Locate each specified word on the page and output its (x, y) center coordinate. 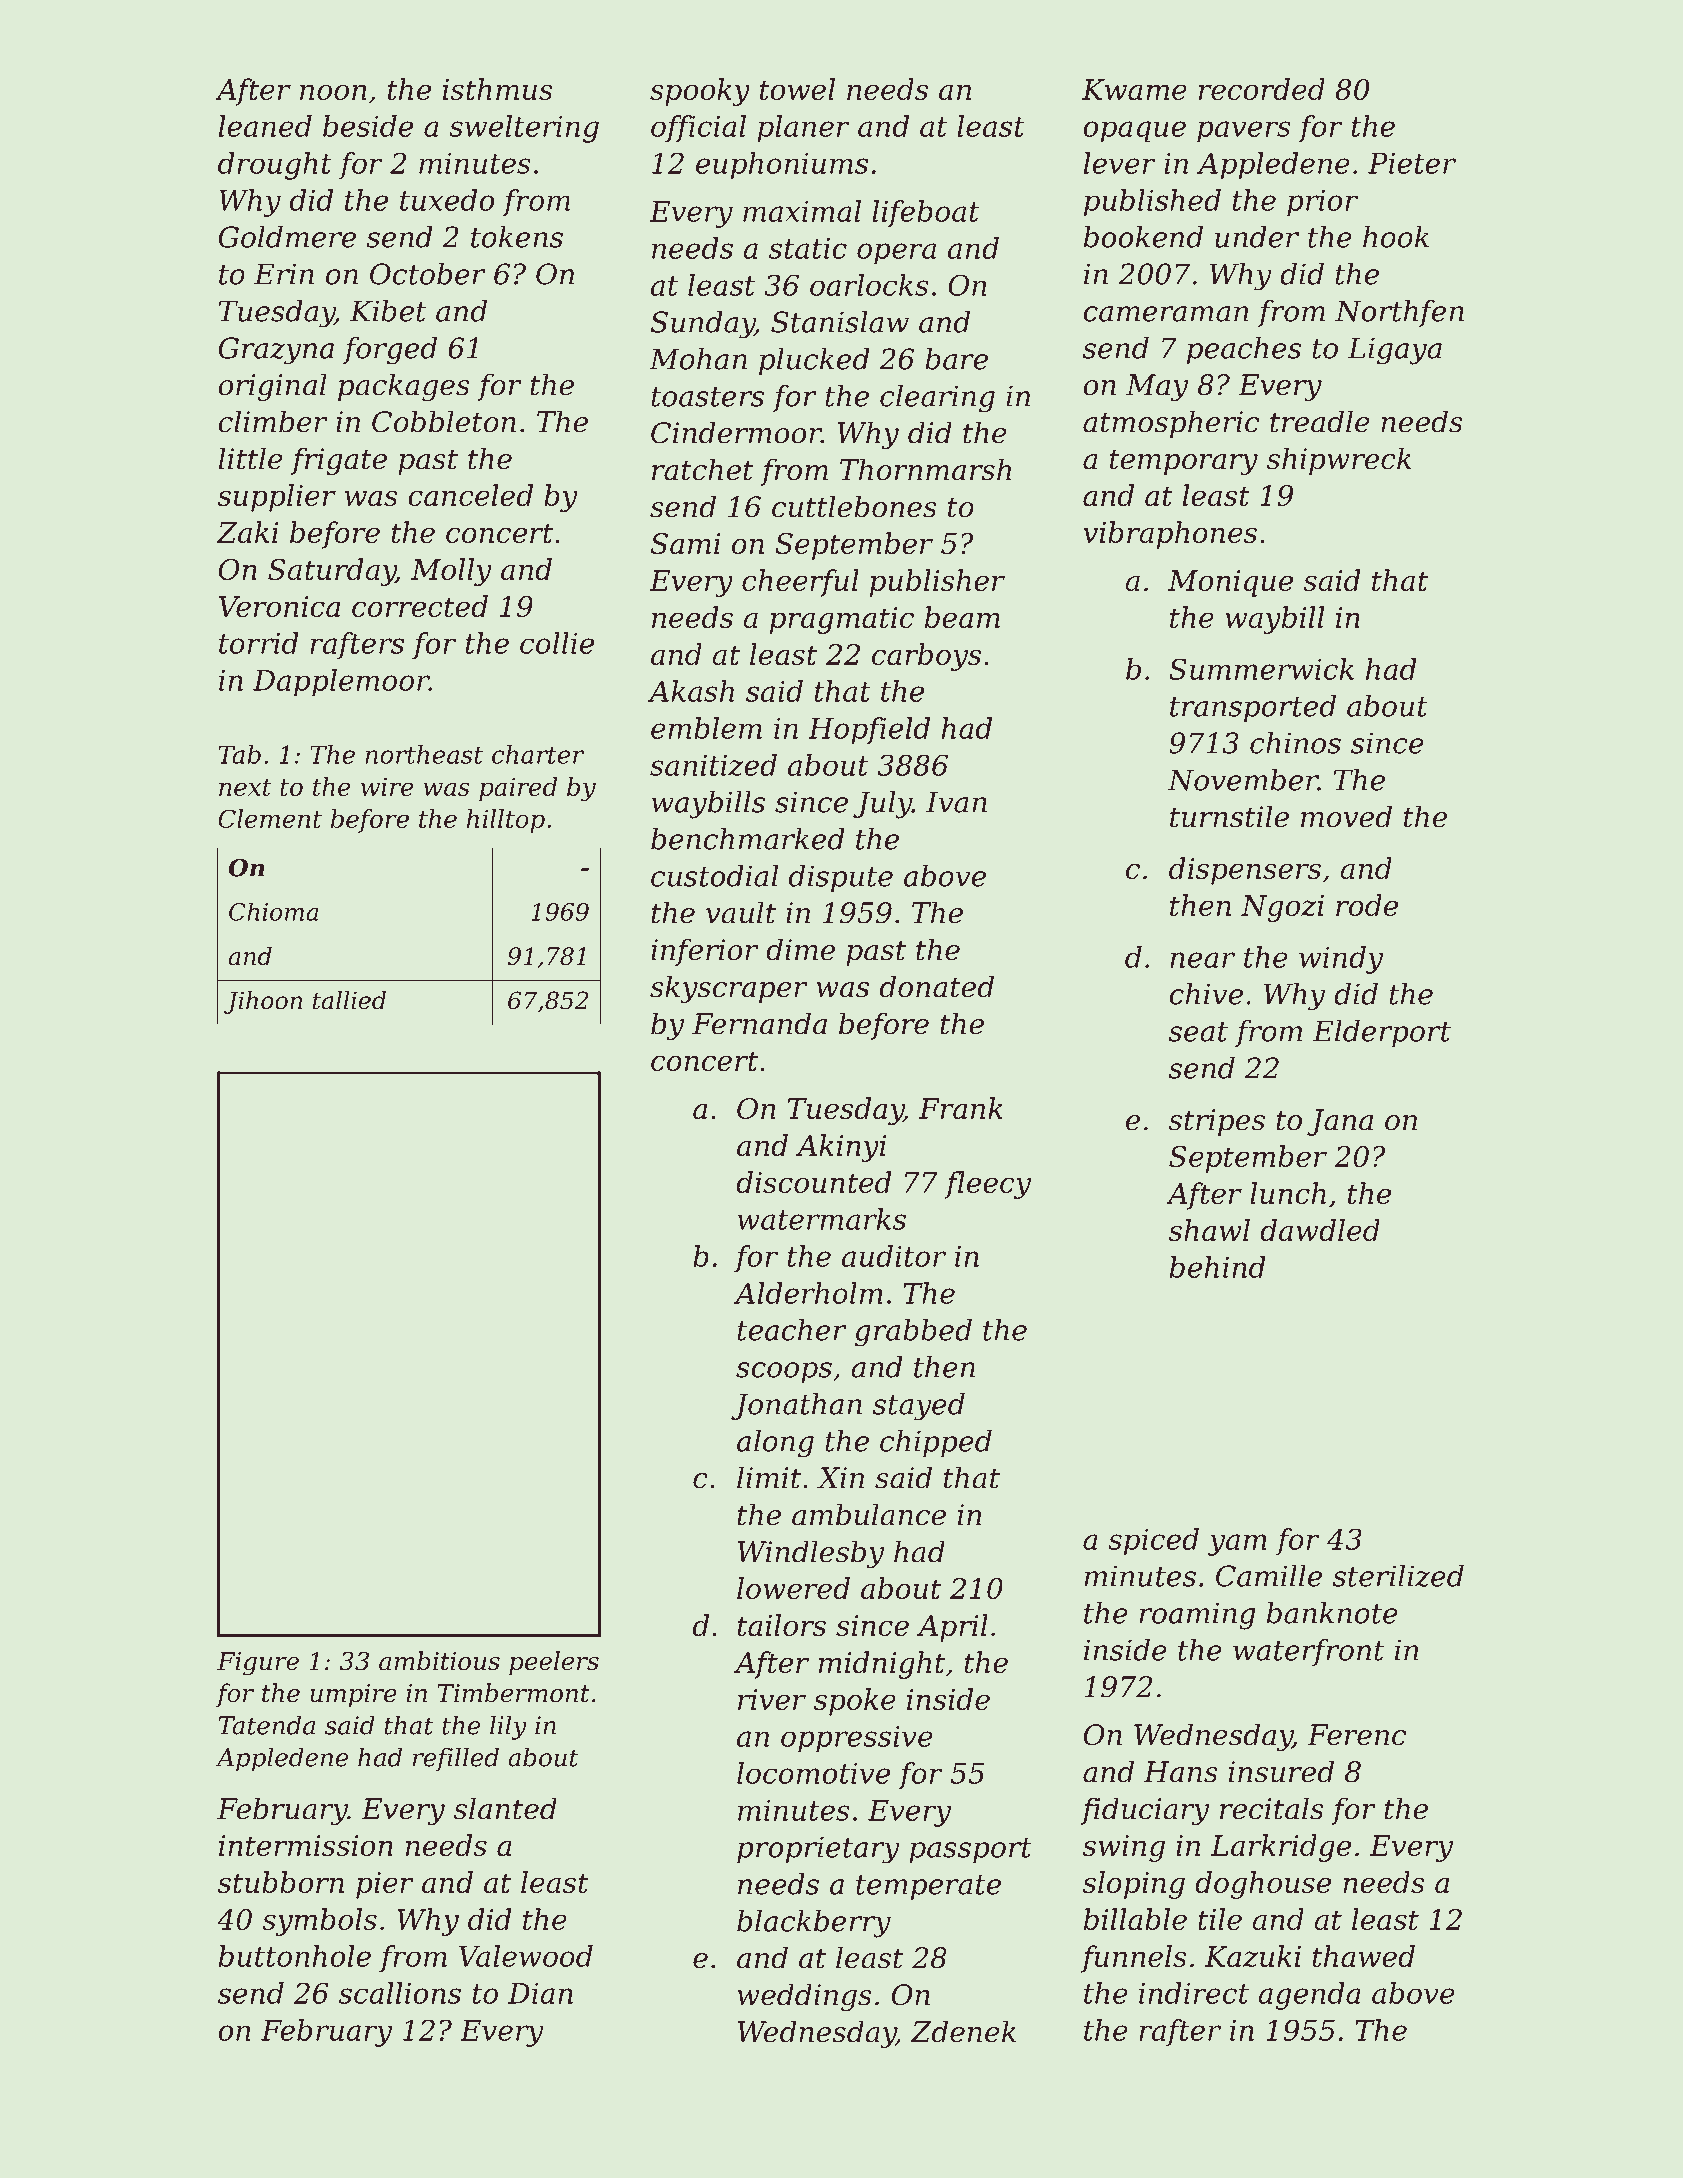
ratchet (702, 469)
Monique (1230, 583)
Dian (540, 1993)
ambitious (439, 1661)
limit (769, 1477)
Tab (240, 754)
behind (1218, 1267)
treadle (1320, 421)
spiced (1153, 1542)
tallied (349, 1000)
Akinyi (841, 1148)
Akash (691, 691)
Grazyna (276, 351)
